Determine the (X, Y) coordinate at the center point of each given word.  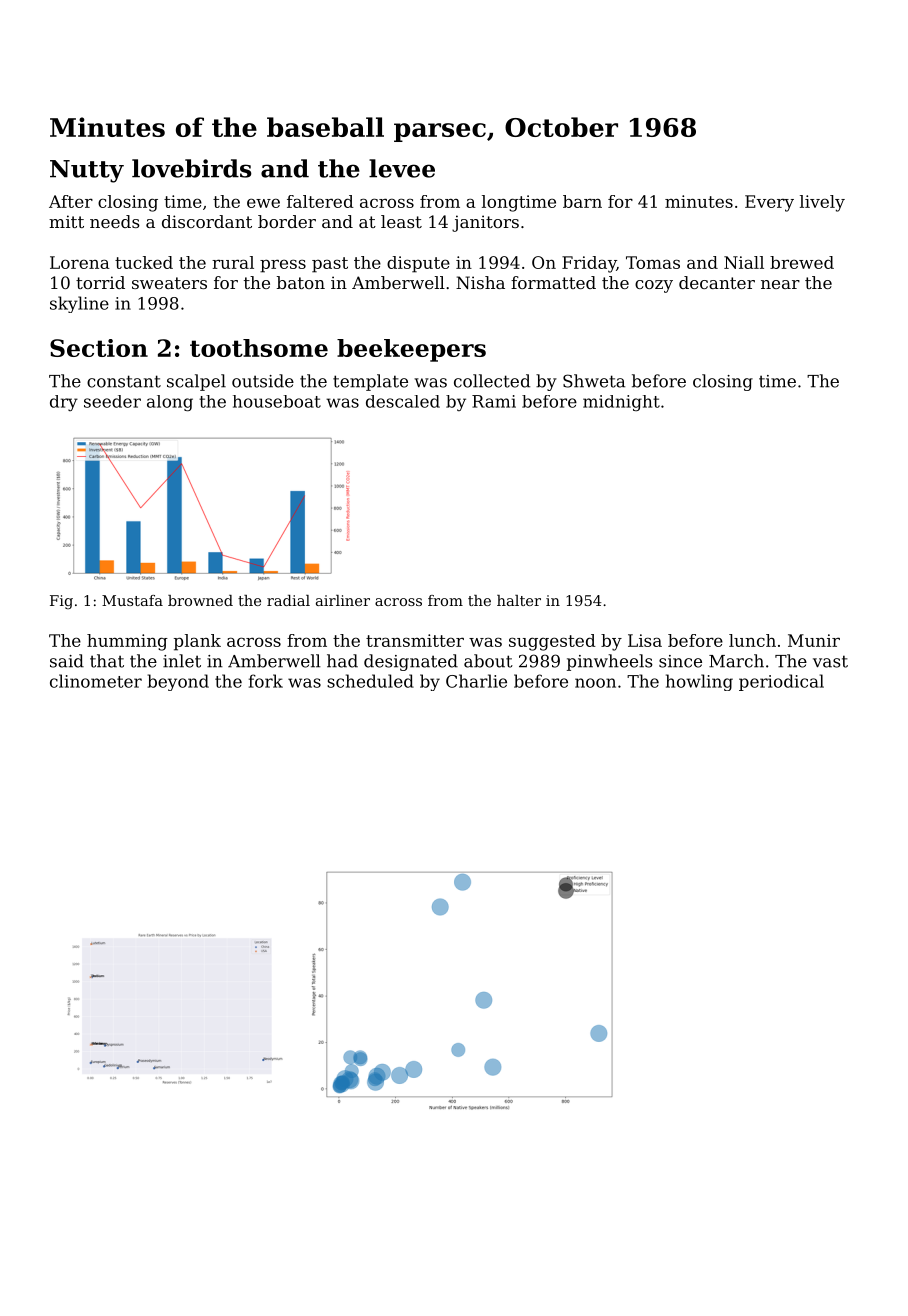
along (170, 403)
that (107, 661)
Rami (494, 401)
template (370, 382)
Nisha (480, 282)
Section (99, 348)
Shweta (594, 381)
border (287, 221)
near (780, 284)
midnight (621, 403)
